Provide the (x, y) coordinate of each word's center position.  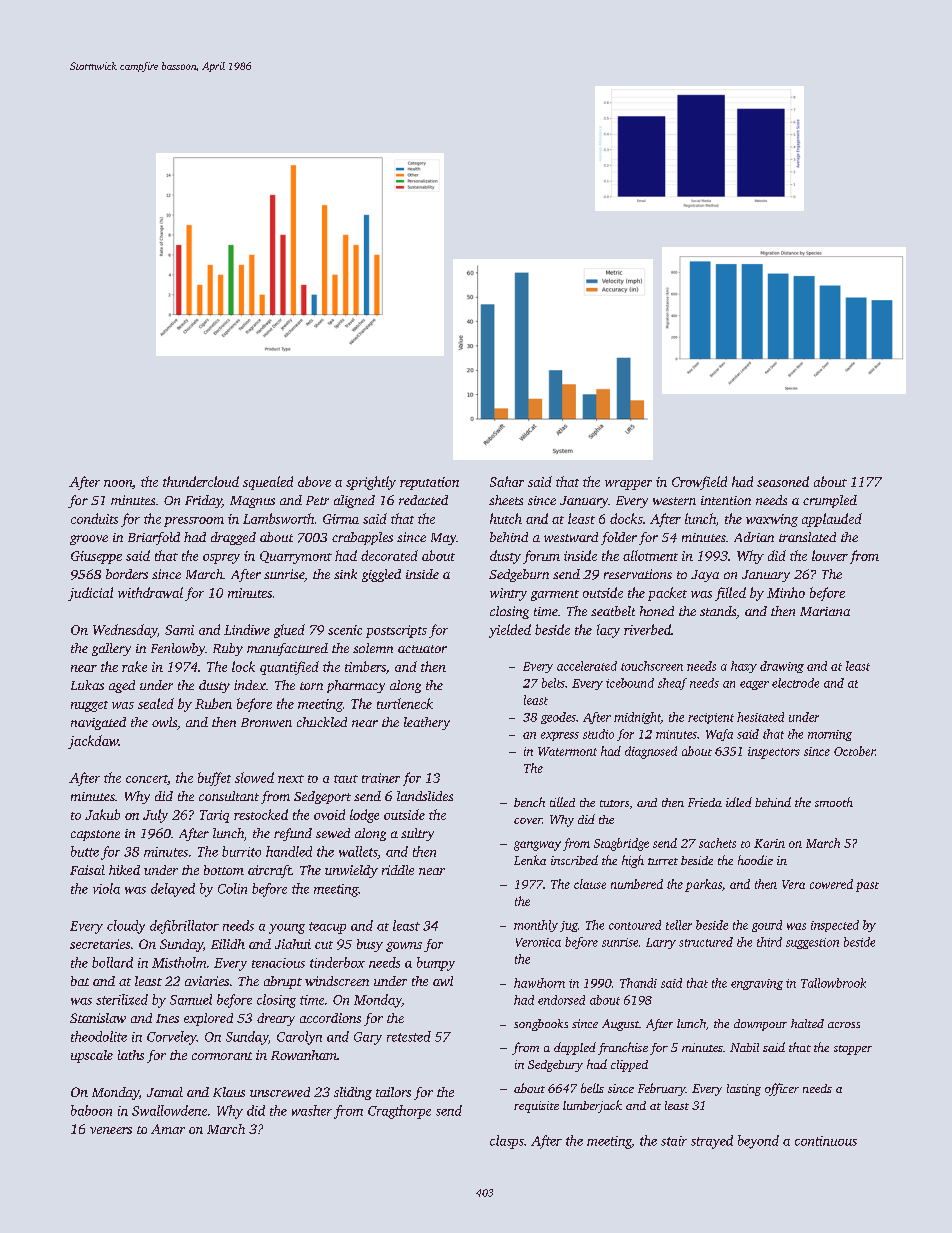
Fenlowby (178, 649)
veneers (111, 1130)
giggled (381, 575)
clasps (507, 1142)
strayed (712, 1142)
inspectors (774, 753)
